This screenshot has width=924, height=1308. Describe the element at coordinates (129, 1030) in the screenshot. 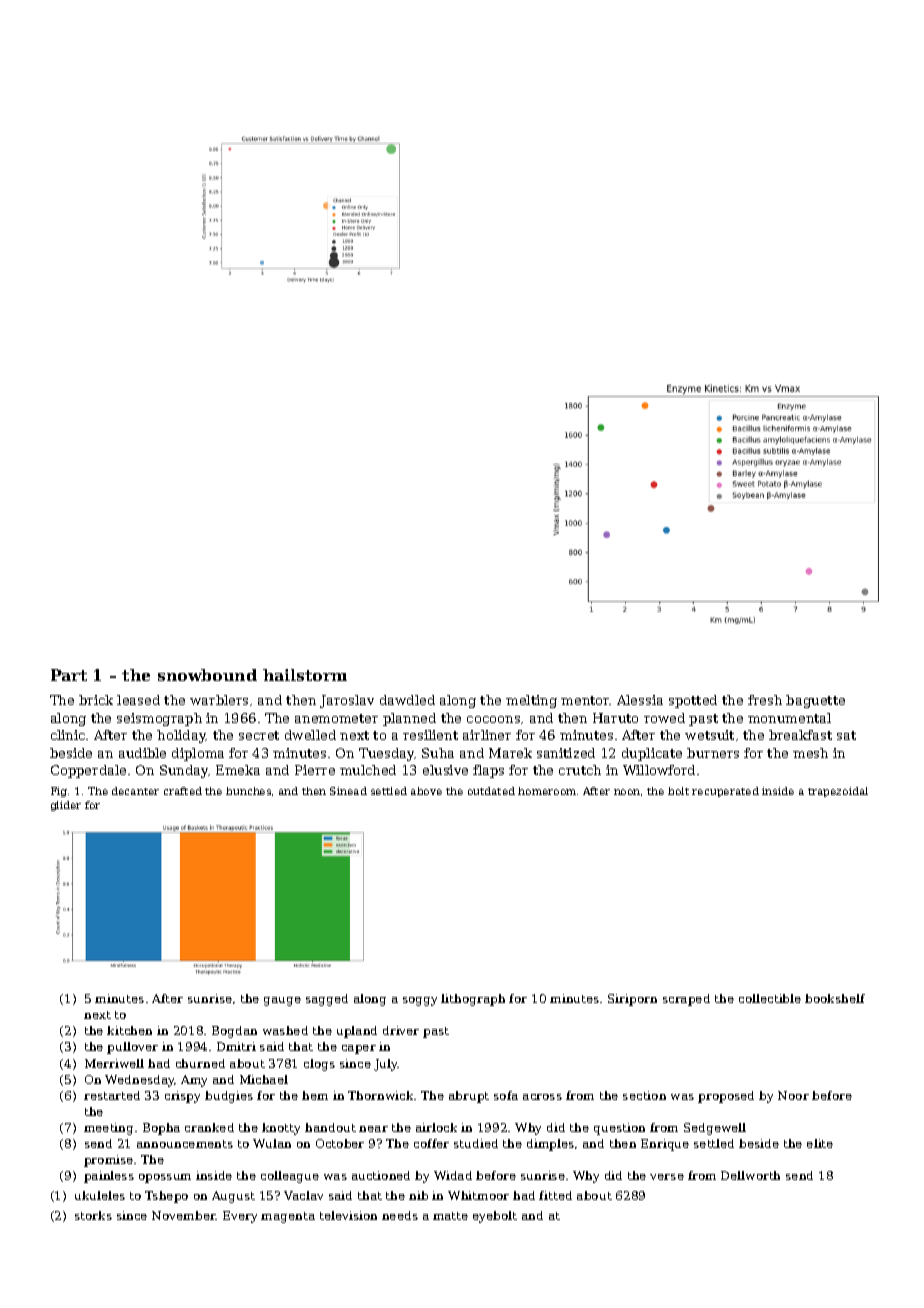

I see `kitchen` at that location.
